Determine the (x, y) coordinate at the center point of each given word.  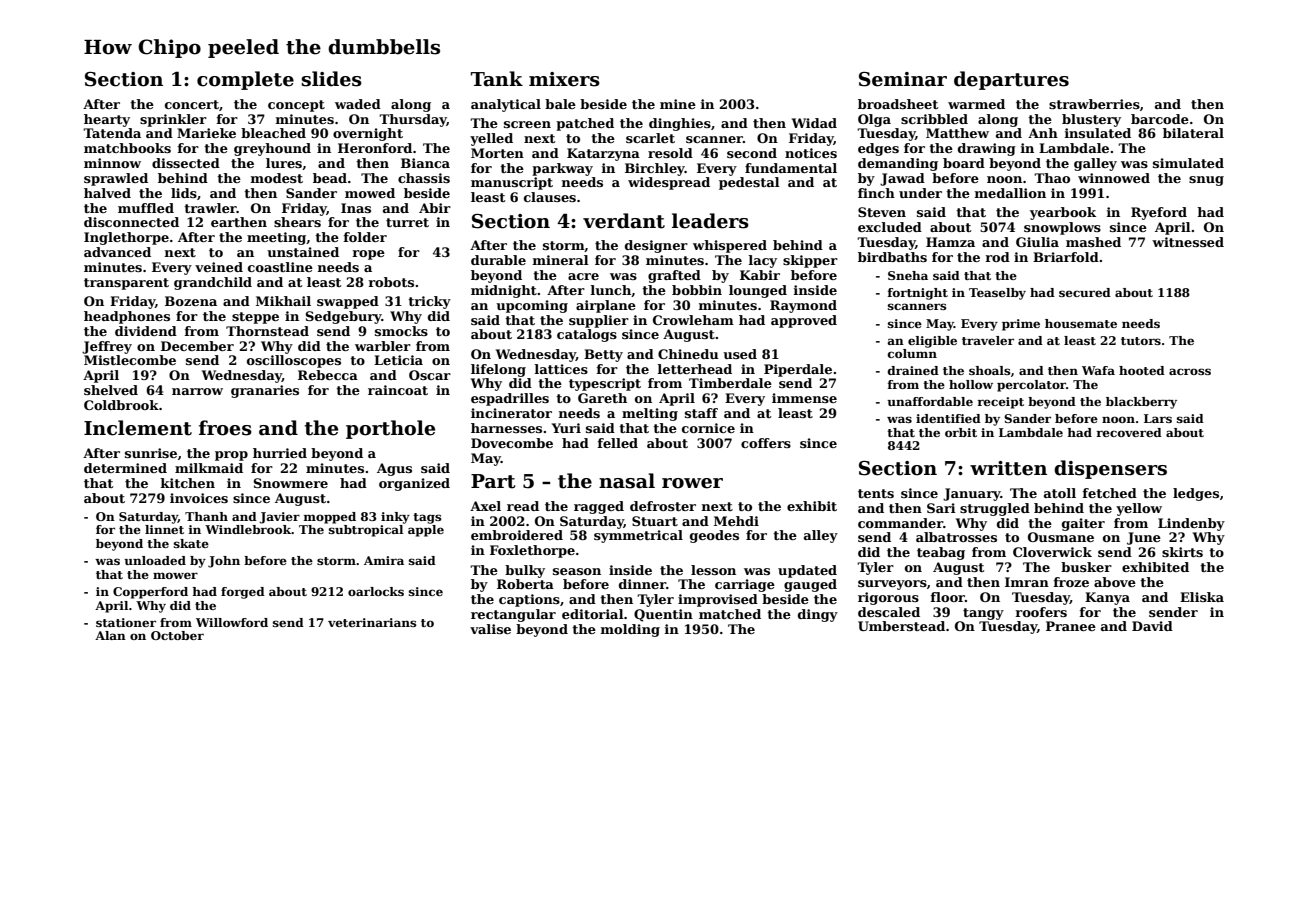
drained (913, 370)
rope (368, 255)
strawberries (1094, 104)
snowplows (1062, 228)
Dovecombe (512, 443)
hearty (107, 120)
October (177, 635)
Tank (497, 79)
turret (407, 222)
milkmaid (209, 468)
